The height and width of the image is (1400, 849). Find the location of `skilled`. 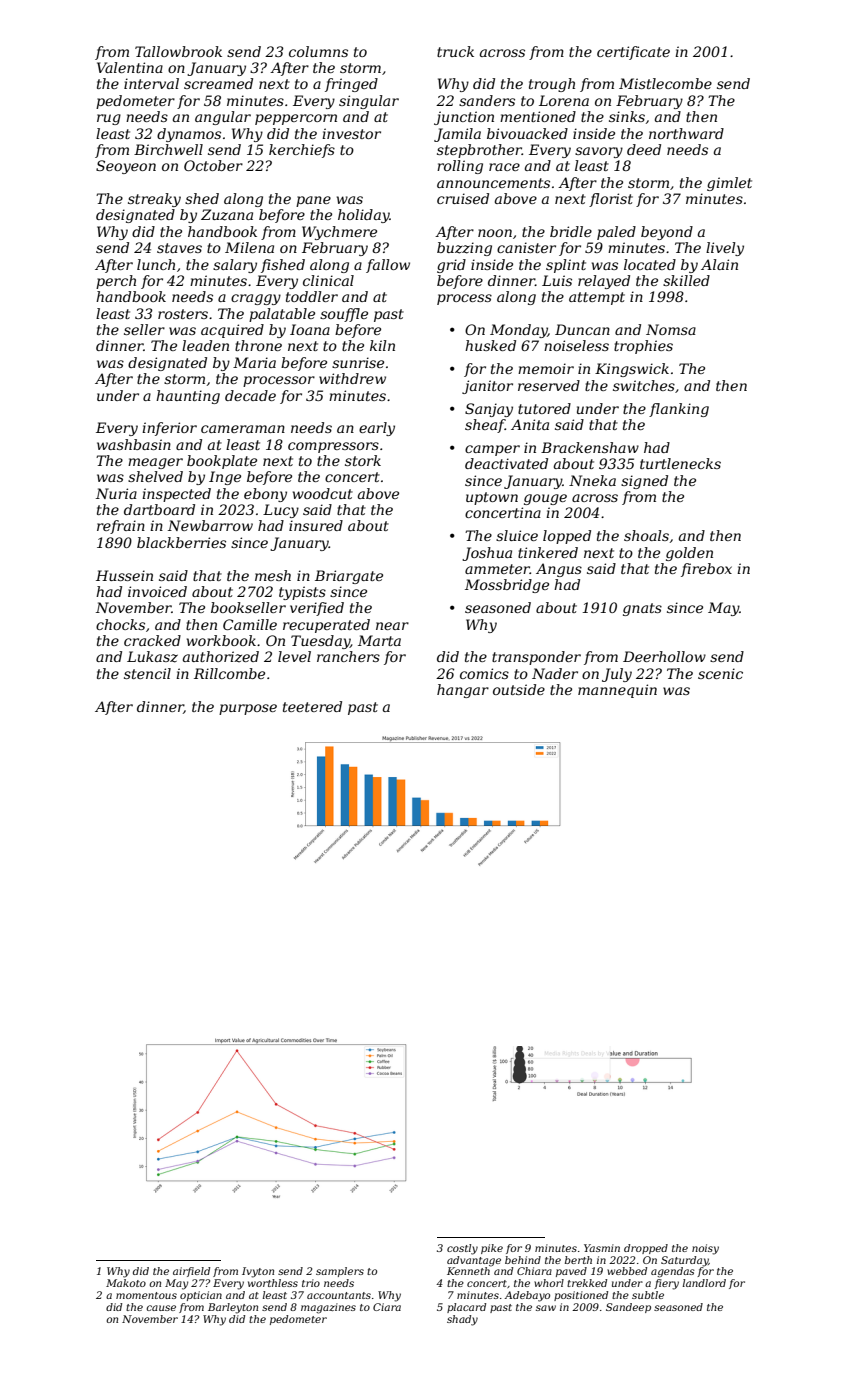

skilled is located at coordinates (686, 280).
